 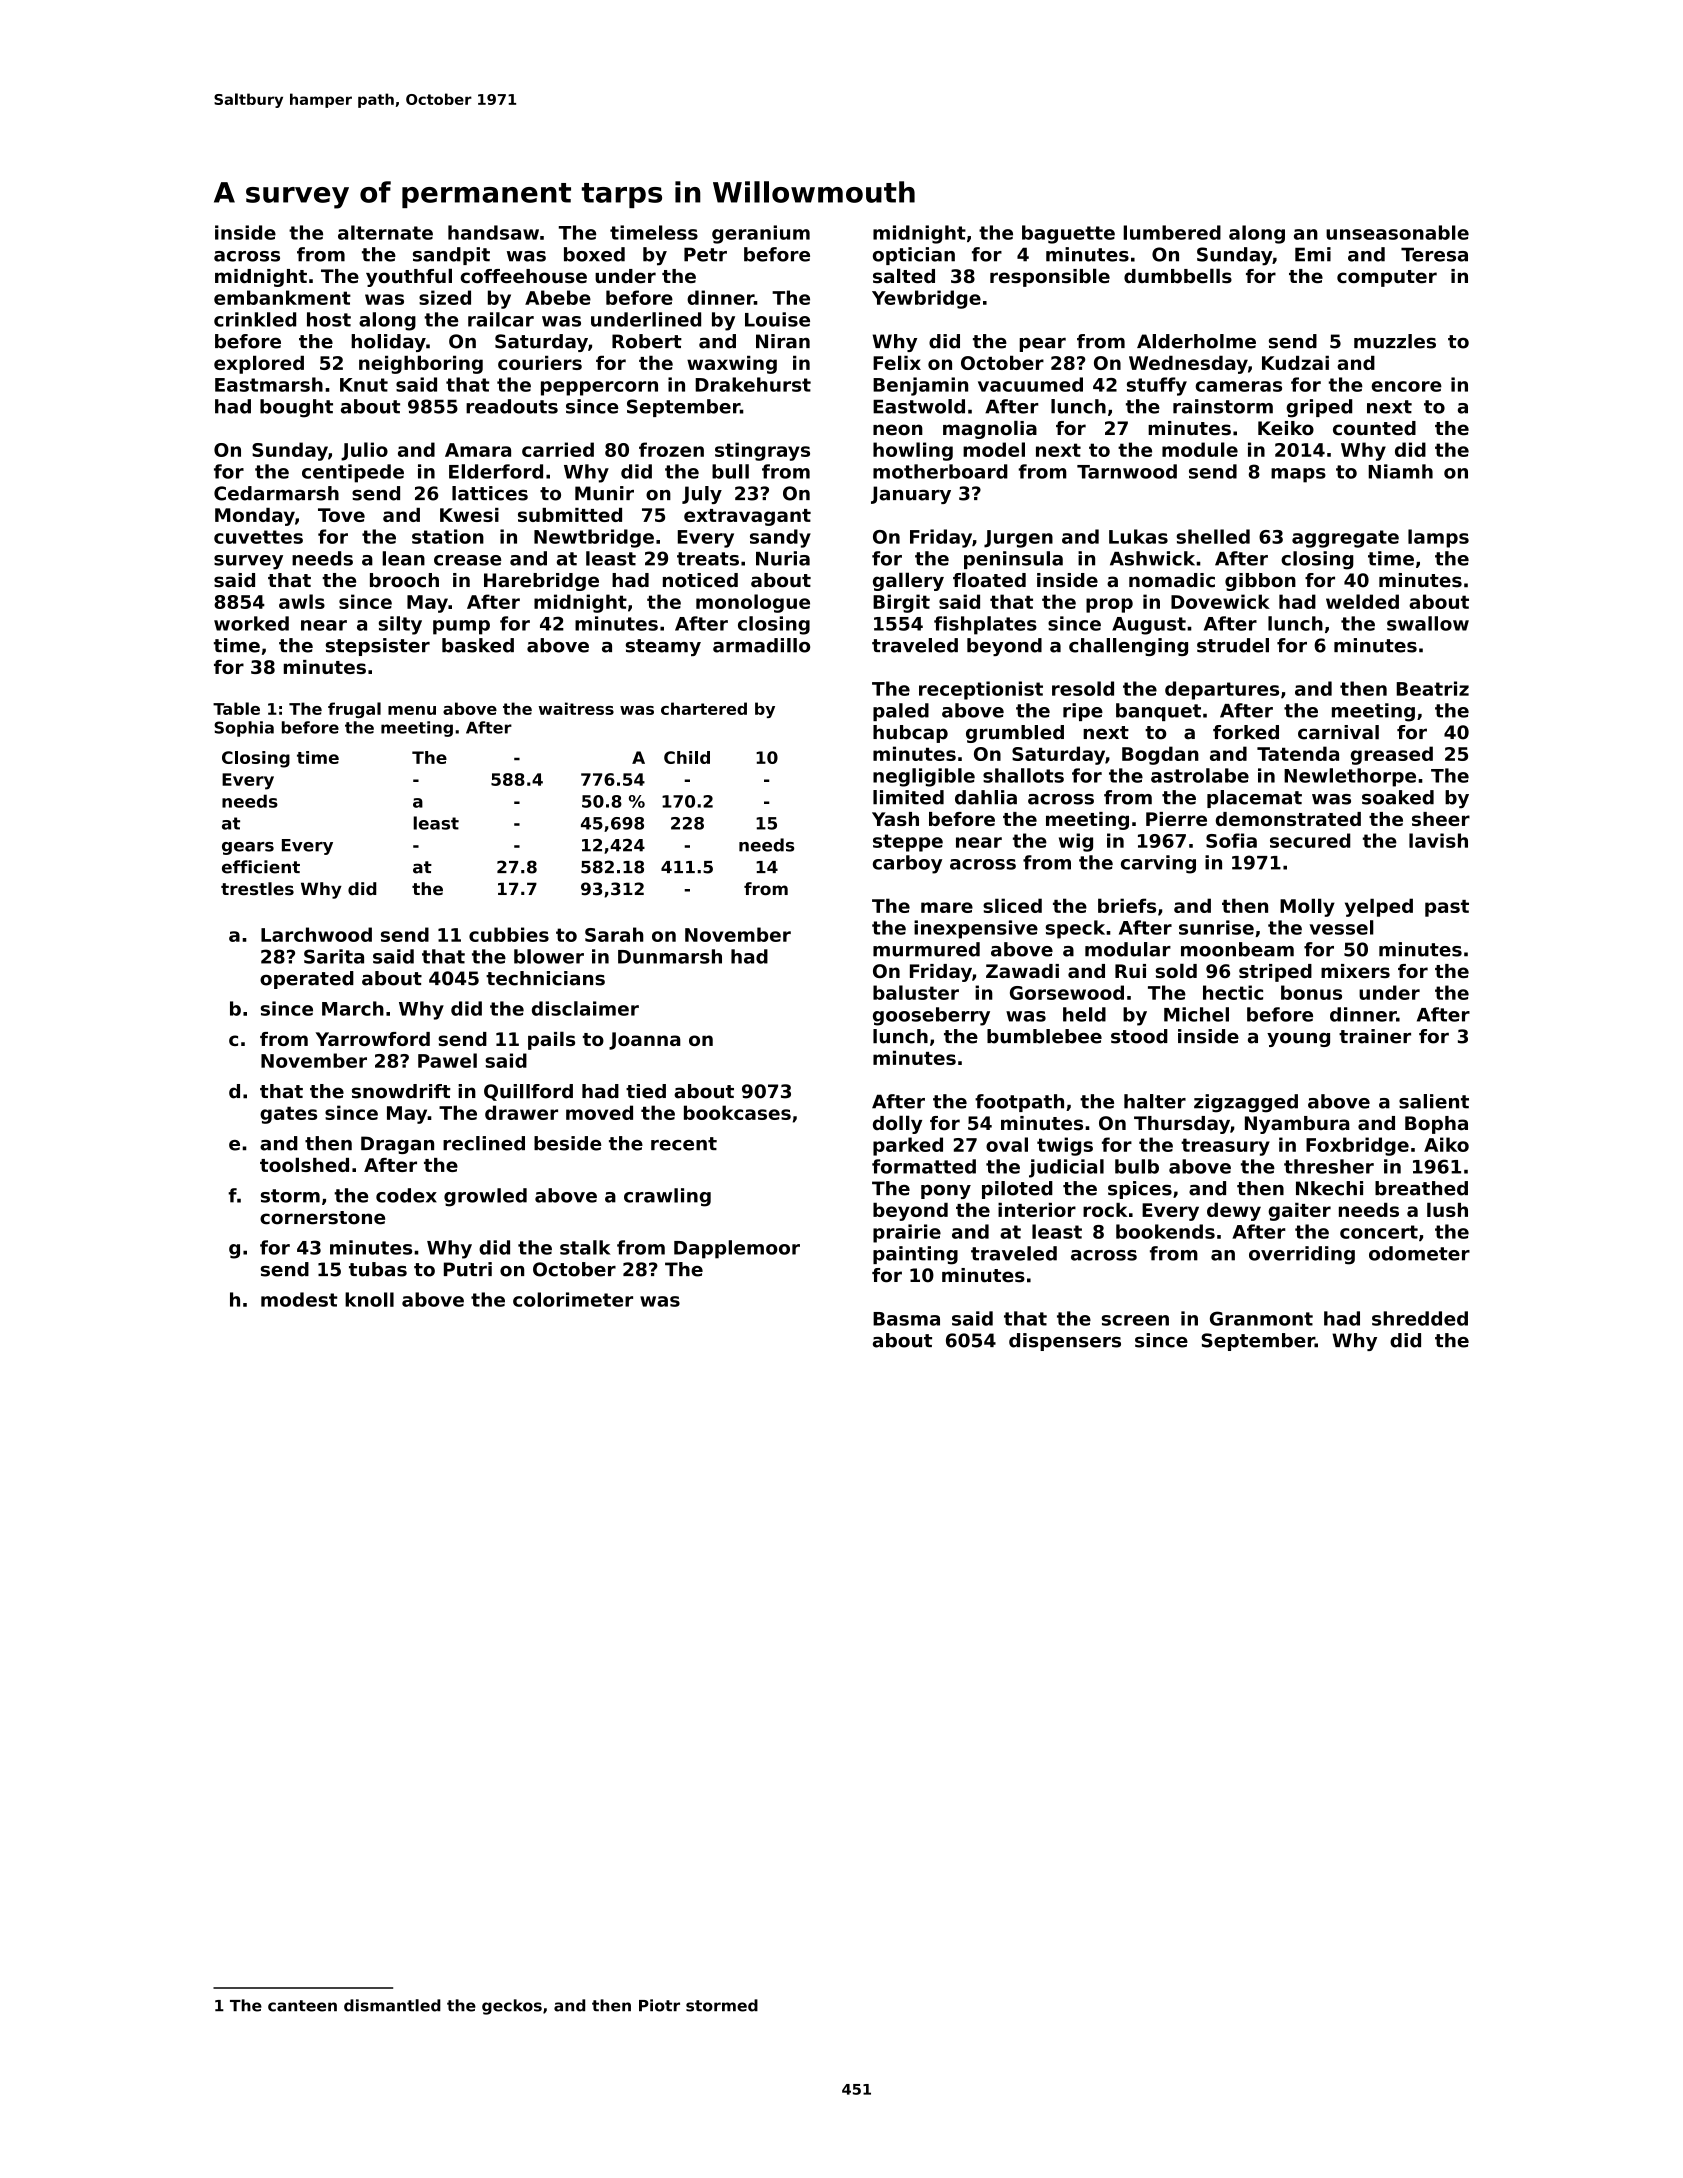 I want to click on Larchwood, so click(x=316, y=934).
